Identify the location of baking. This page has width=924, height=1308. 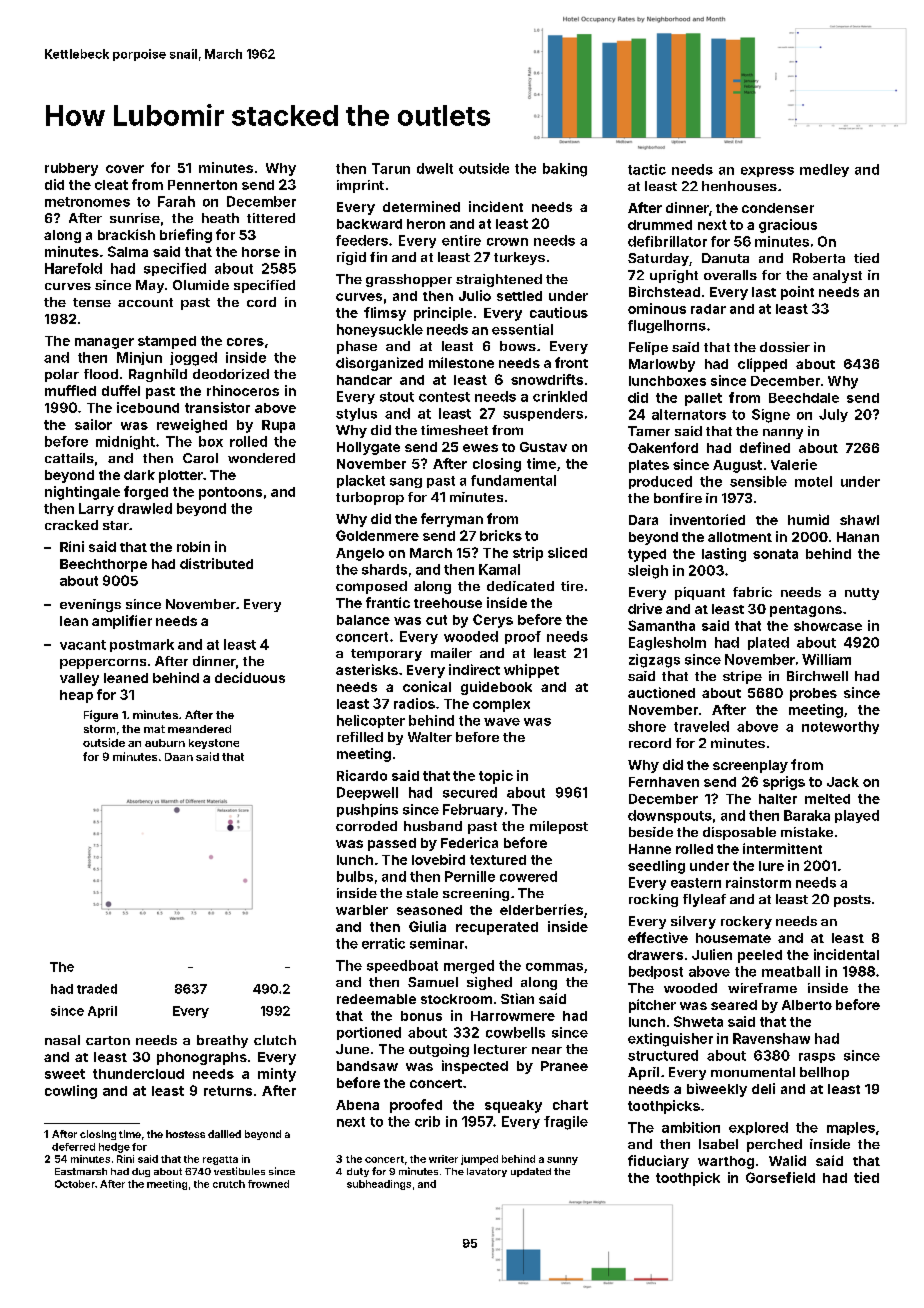
(565, 170).
